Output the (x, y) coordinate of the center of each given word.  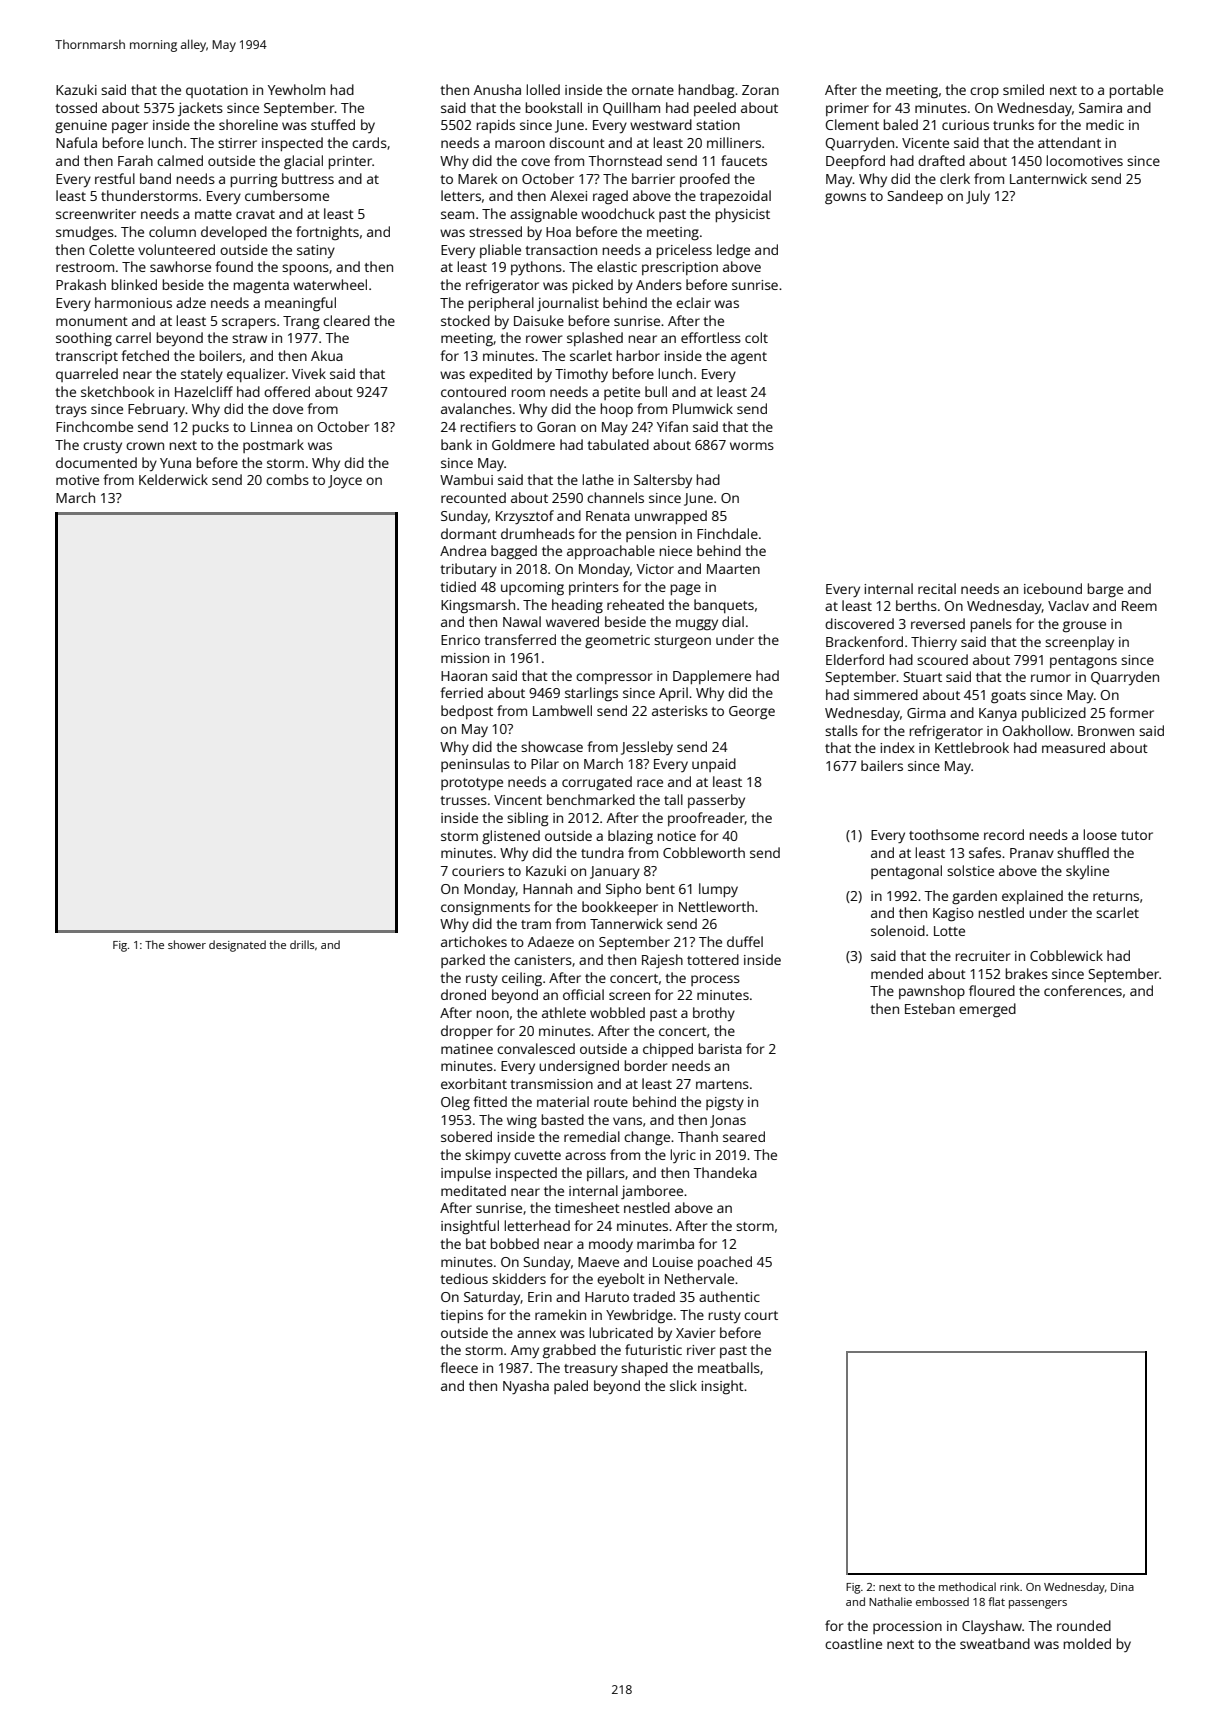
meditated (473, 1190)
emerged (987, 1010)
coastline (853, 1643)
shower (187, 944)
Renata (608, 516)
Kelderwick (173, 479)
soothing (84, 339)
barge (1105, 590)
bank (456, 444)
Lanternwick (1048, 178)
